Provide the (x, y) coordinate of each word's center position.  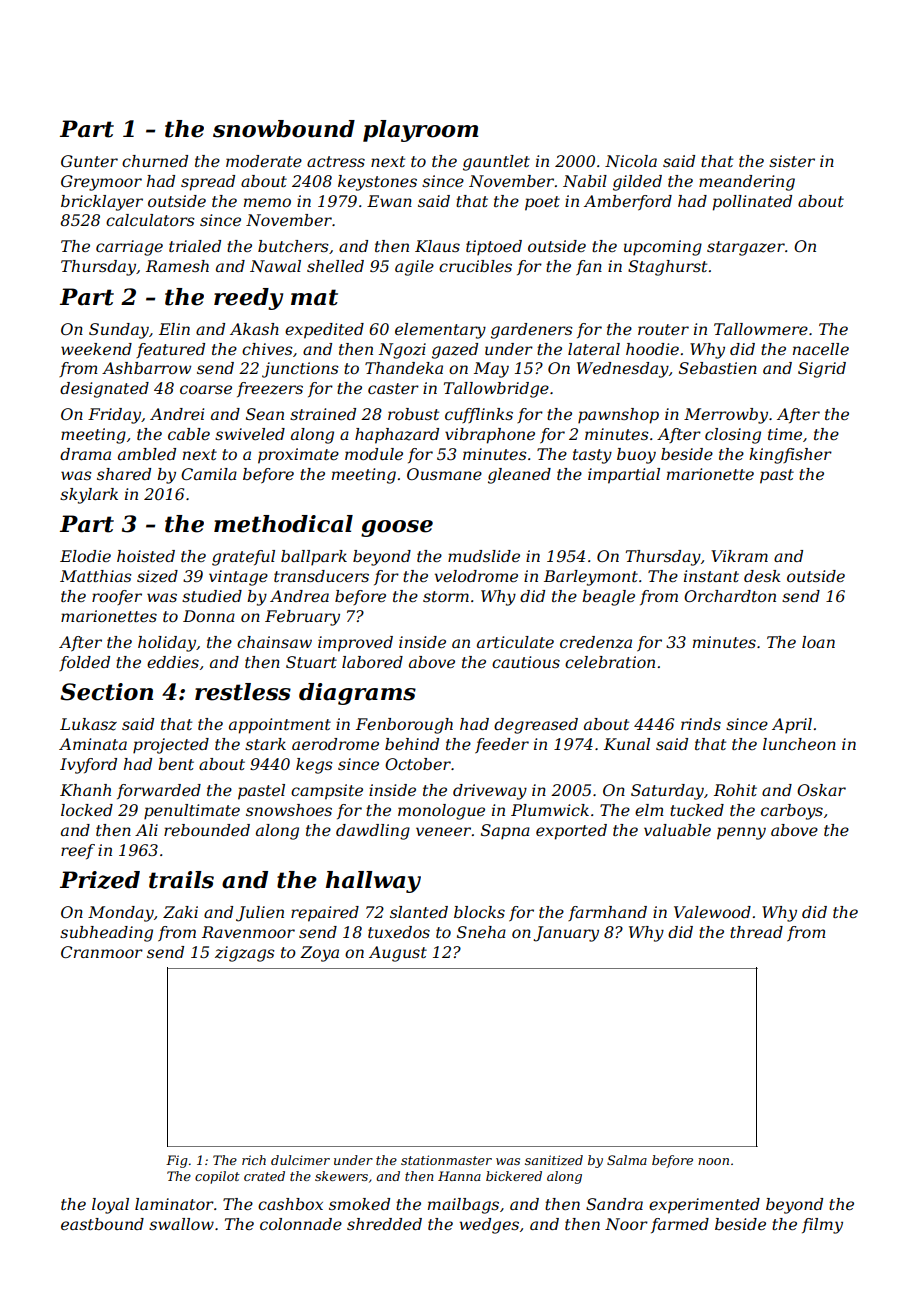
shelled (335, 266)
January (566, 934)
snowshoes (289, 810)
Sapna (505, 832)
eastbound (102, 1224)
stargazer (746, 248)
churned (155, 161)
